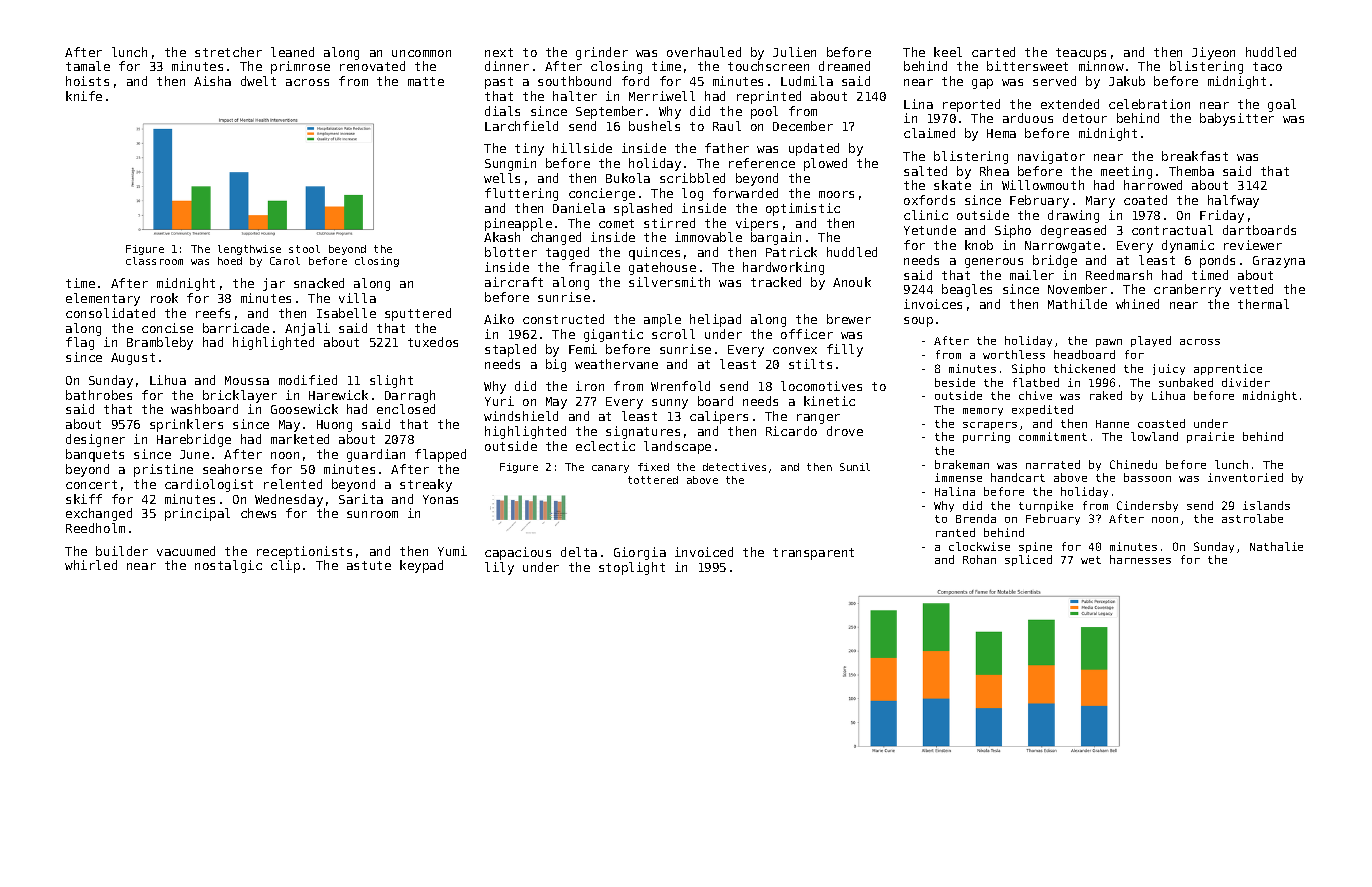  What do you see at coordinates (1195, 156) in the page?
I see `breakfast` at bounding box center [1195, 156].
